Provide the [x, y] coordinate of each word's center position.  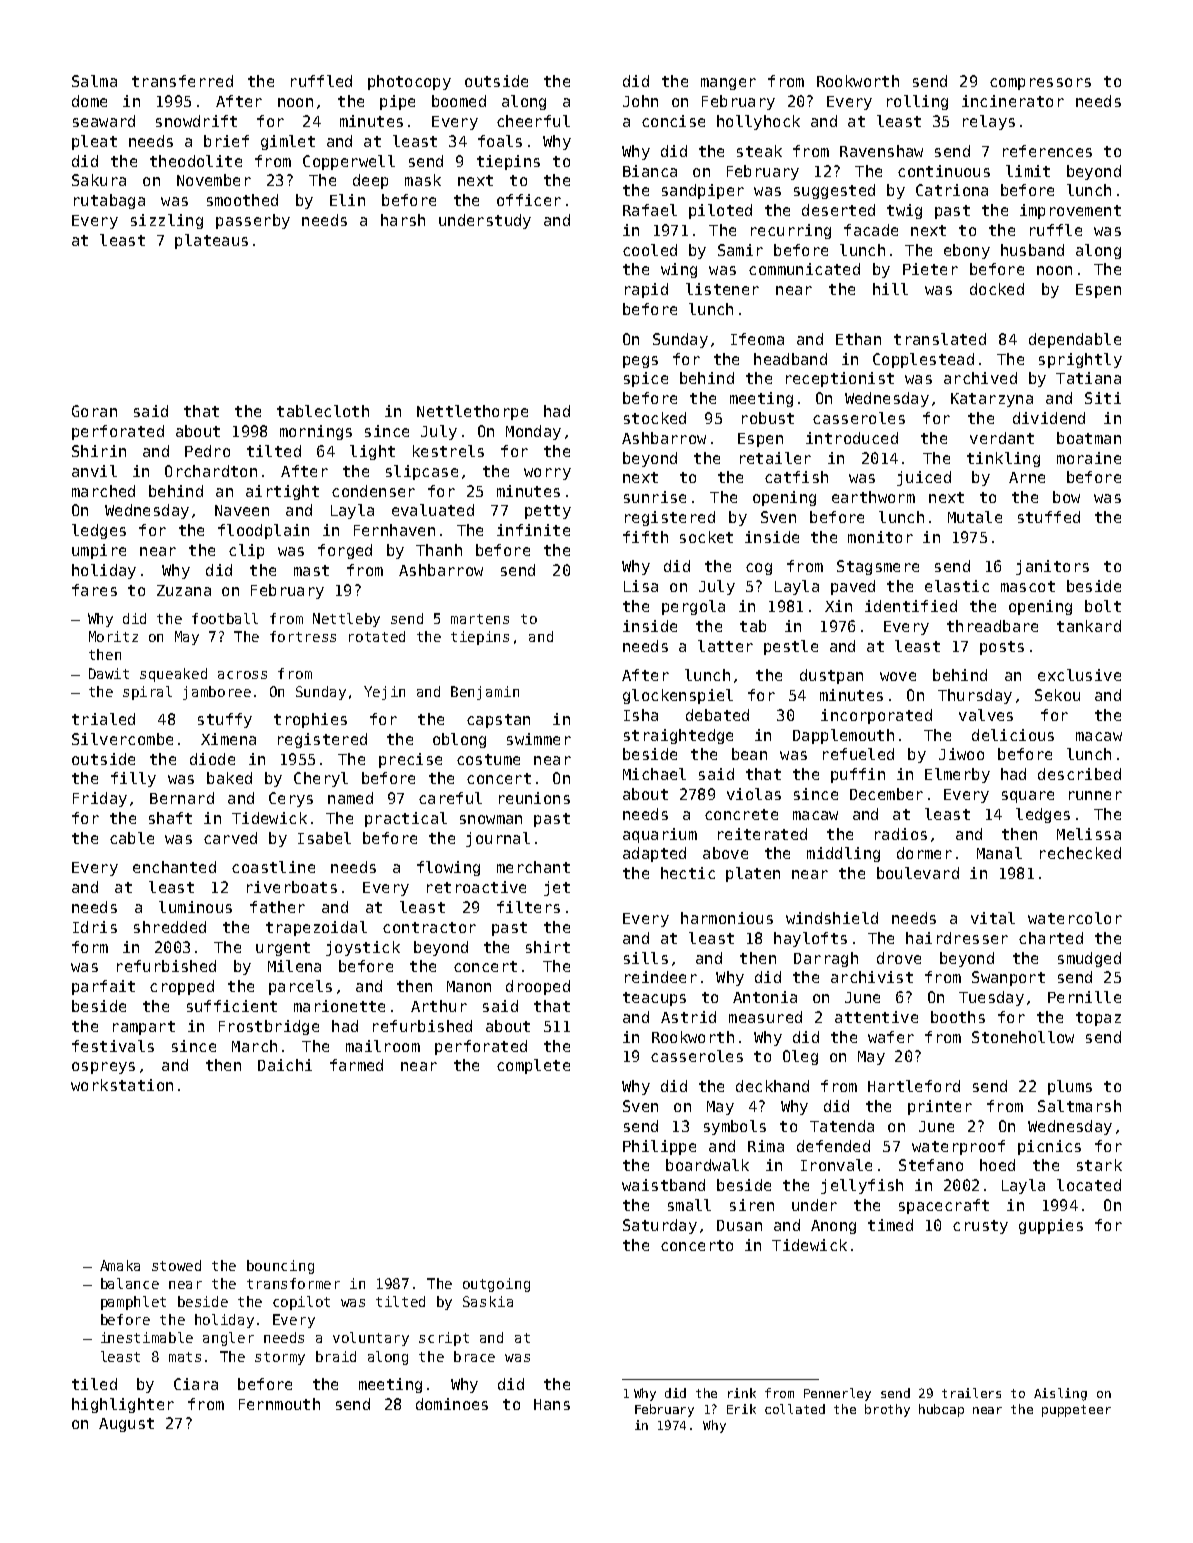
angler [228, 1339]
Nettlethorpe [472, 412]
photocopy [409, 82]
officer [529, 200]
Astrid [688, 1017]
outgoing [496, 1285]
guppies [1051, 1226]
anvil [94, 471]
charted [1051, 938]
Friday [100, 799]
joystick [363, 948]
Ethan [858, 339]
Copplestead [923, 360]
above [725, 853]
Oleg [800, 1057]
